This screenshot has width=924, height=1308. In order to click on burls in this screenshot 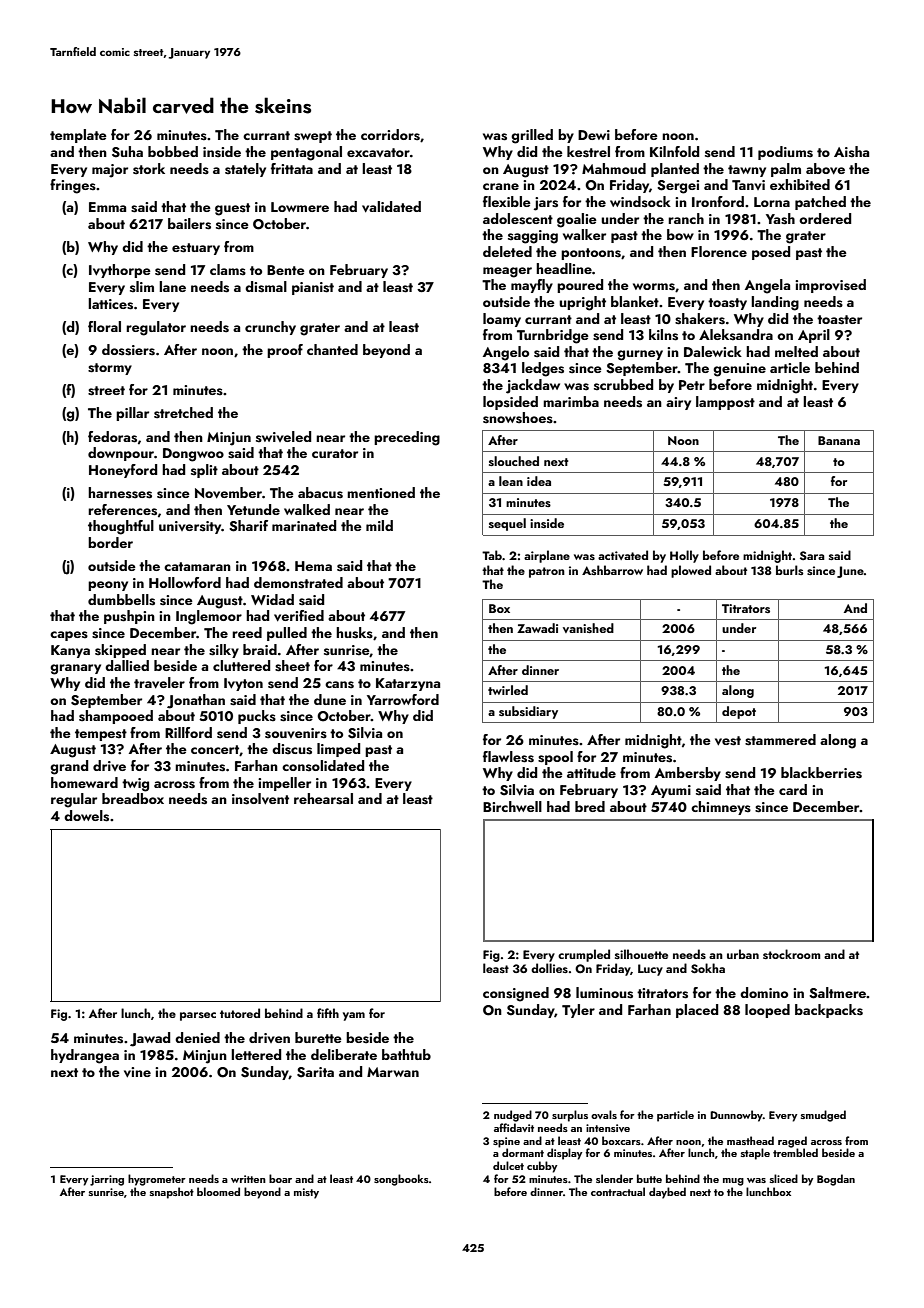, I will do `click(790, 570)`.
